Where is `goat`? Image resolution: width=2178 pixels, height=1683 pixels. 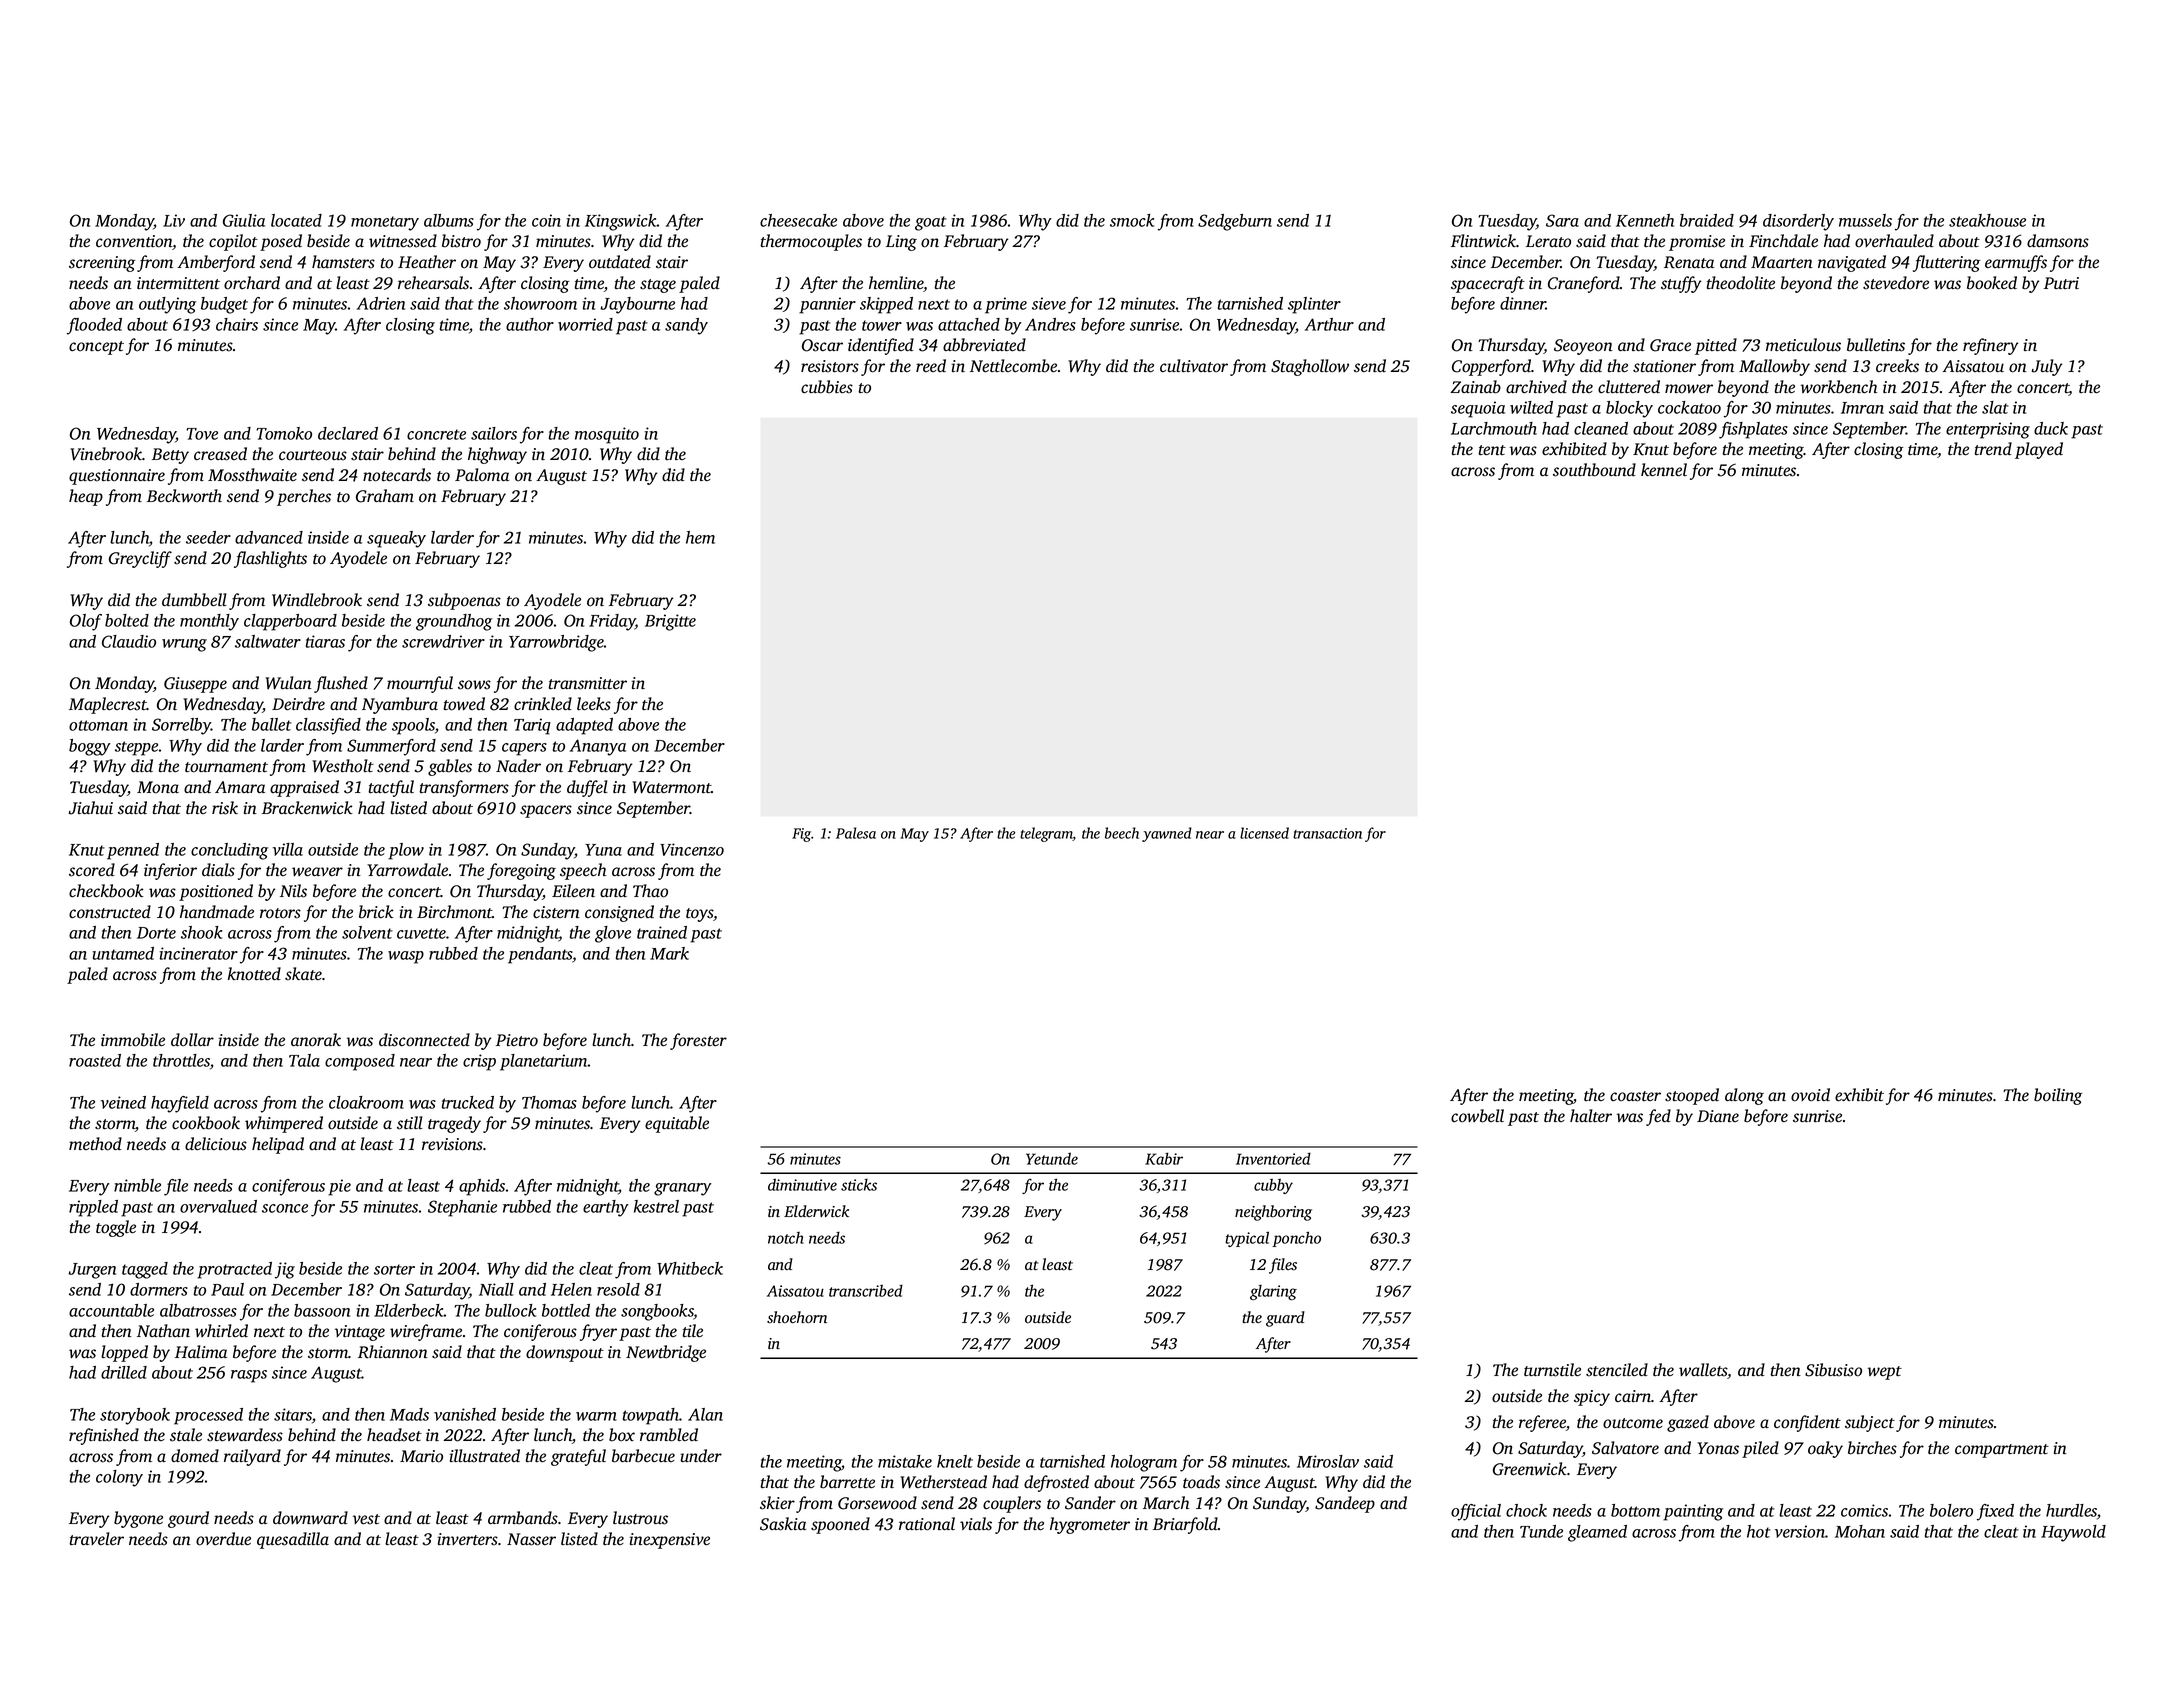 goat is located at coordinates (931, 223).
